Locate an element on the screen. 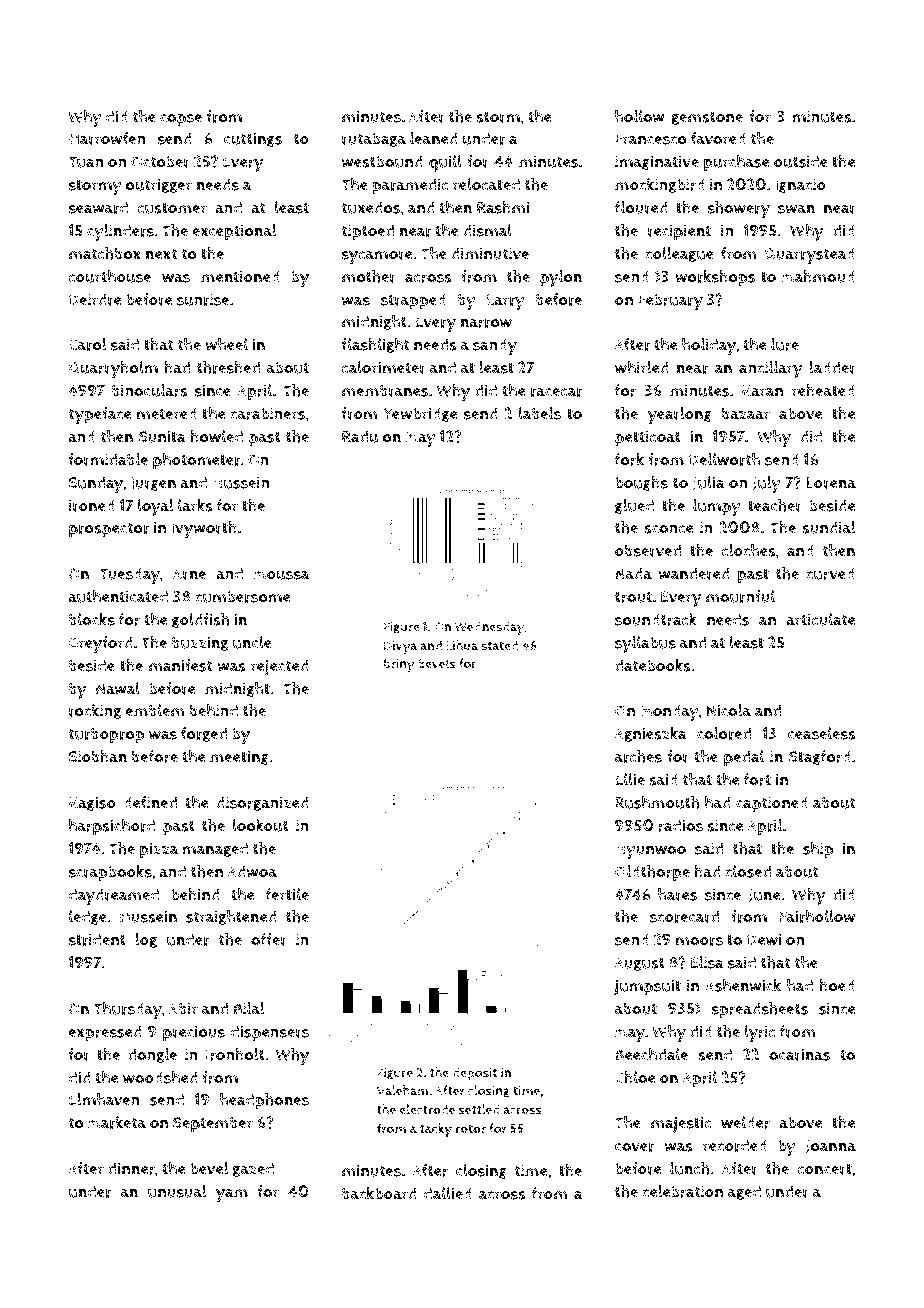 This screenshot has width=924, height=1308. unusual is located at coordinates (177, 1191).
